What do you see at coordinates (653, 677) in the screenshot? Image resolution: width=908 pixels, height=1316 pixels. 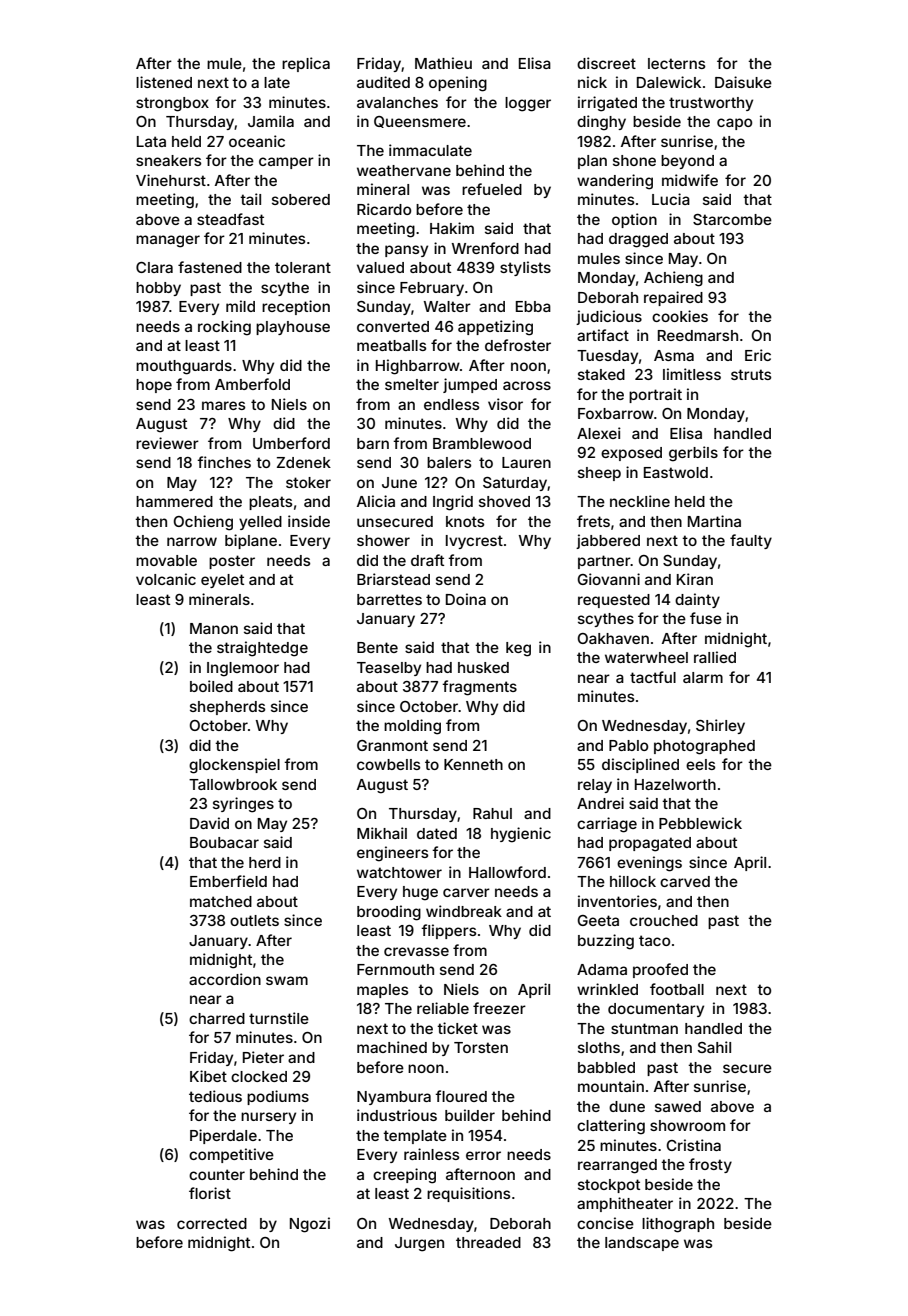 I see `tactful` at bounding box center [653, 677].
